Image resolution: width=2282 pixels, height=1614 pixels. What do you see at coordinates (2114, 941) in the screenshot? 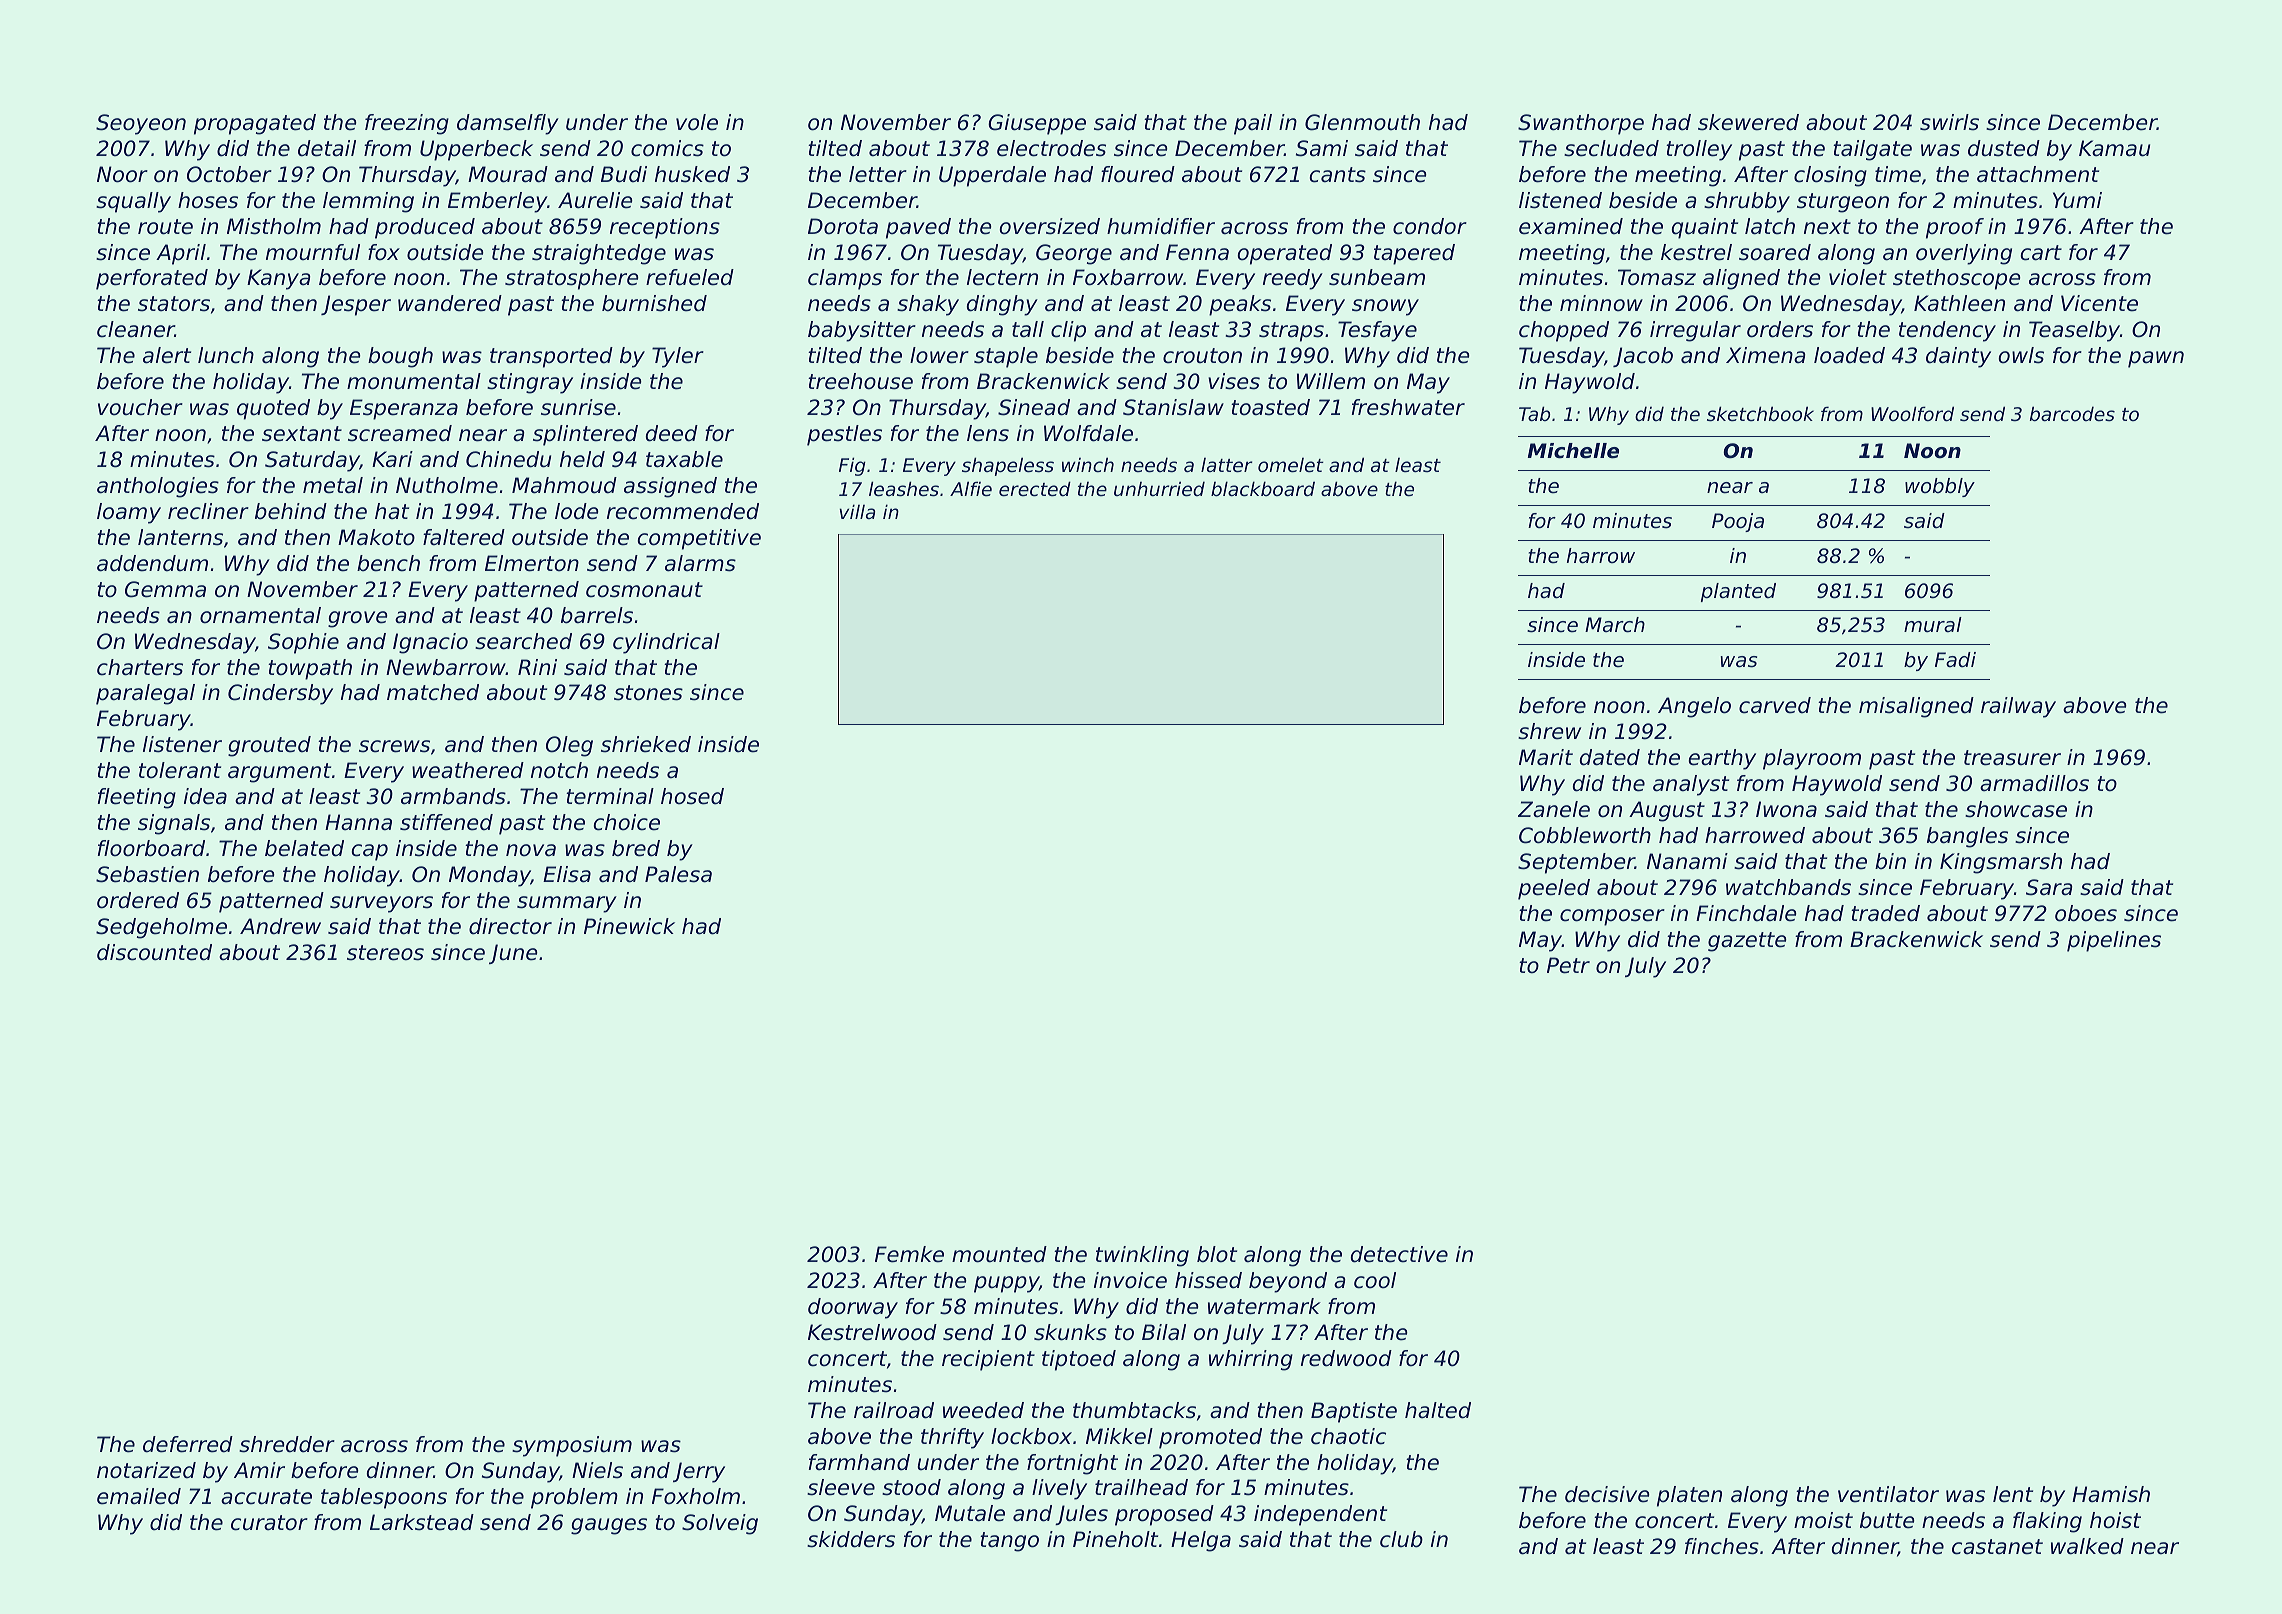
I see `pipelines` at bounding box center [2114, 941].
